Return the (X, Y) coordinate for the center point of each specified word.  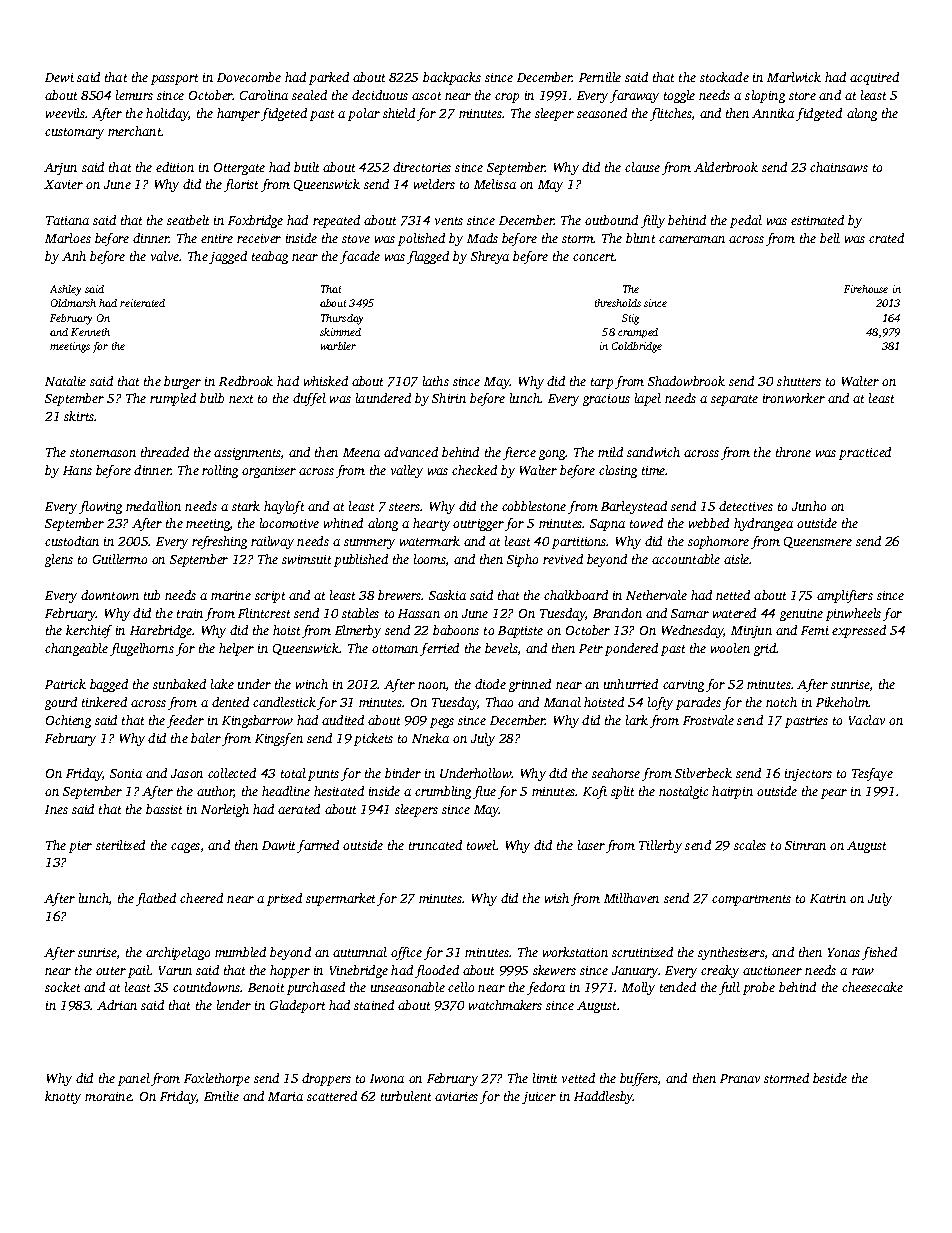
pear (834, 794)
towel (481, 845)
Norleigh (225, 810)
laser (591, 845)
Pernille (600, 77)
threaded (165, 452)
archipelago (178, 953)
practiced (865, 453)
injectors (808, 775)
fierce (519, 453)
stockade (724, 77)
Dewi (59, 77)
